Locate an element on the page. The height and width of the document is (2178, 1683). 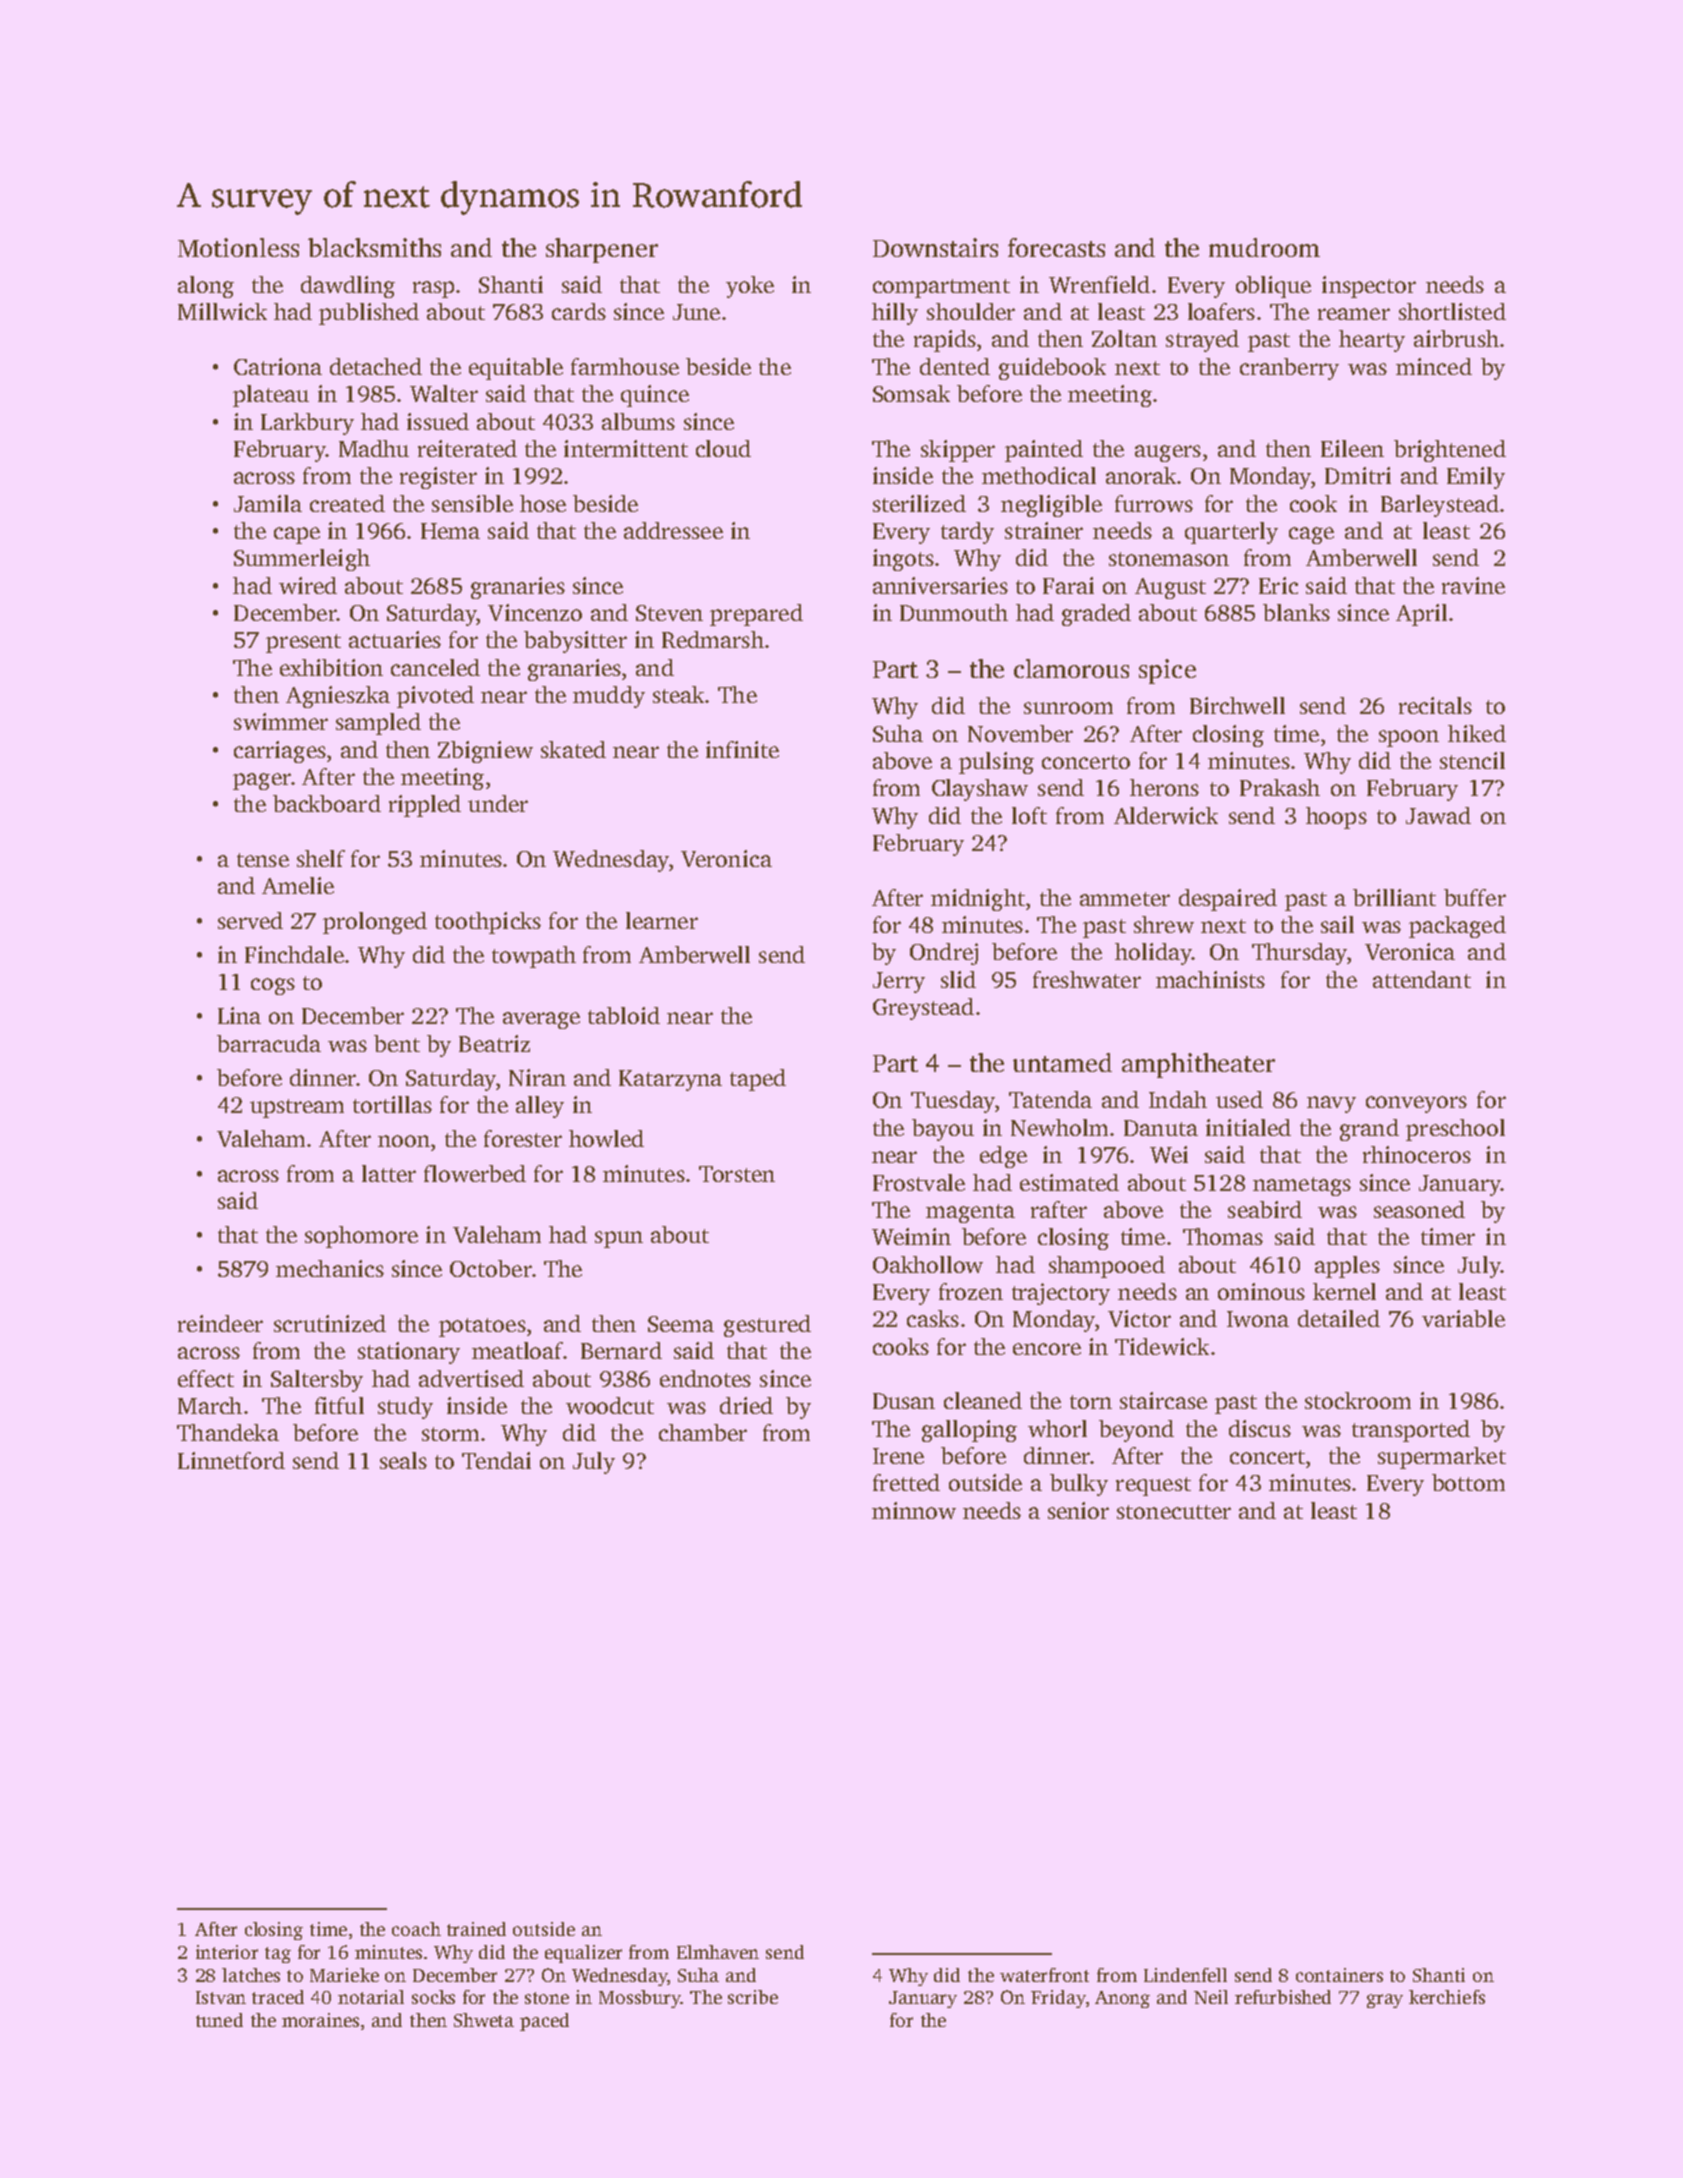
trained is located at coordinates (476, 1929).
